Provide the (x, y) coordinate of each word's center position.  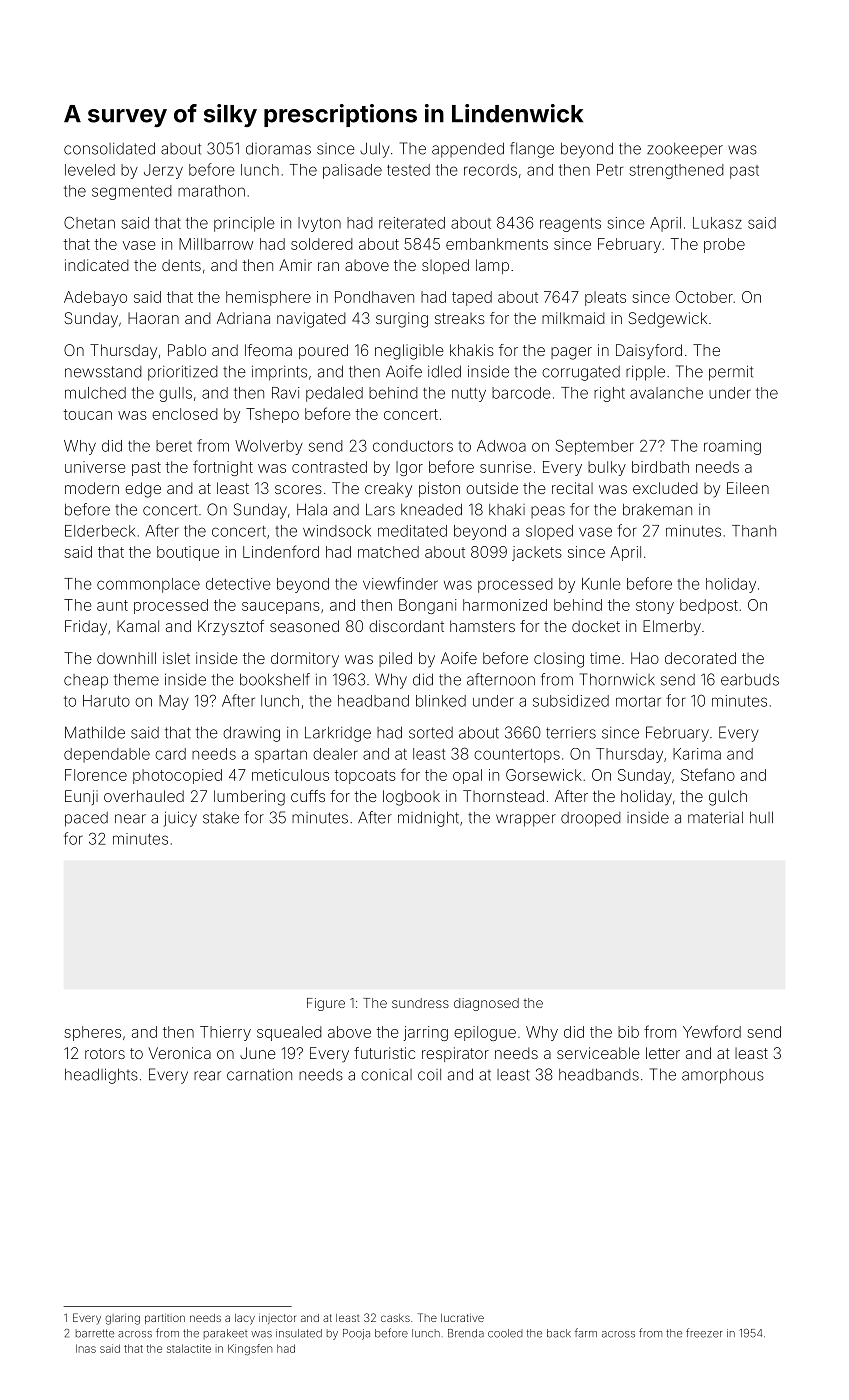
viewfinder (400, 583)
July (374, 150)
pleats (605, 298)
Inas (86, 1348)
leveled (90, 170)
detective (238, 584)
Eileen (748, 488)
